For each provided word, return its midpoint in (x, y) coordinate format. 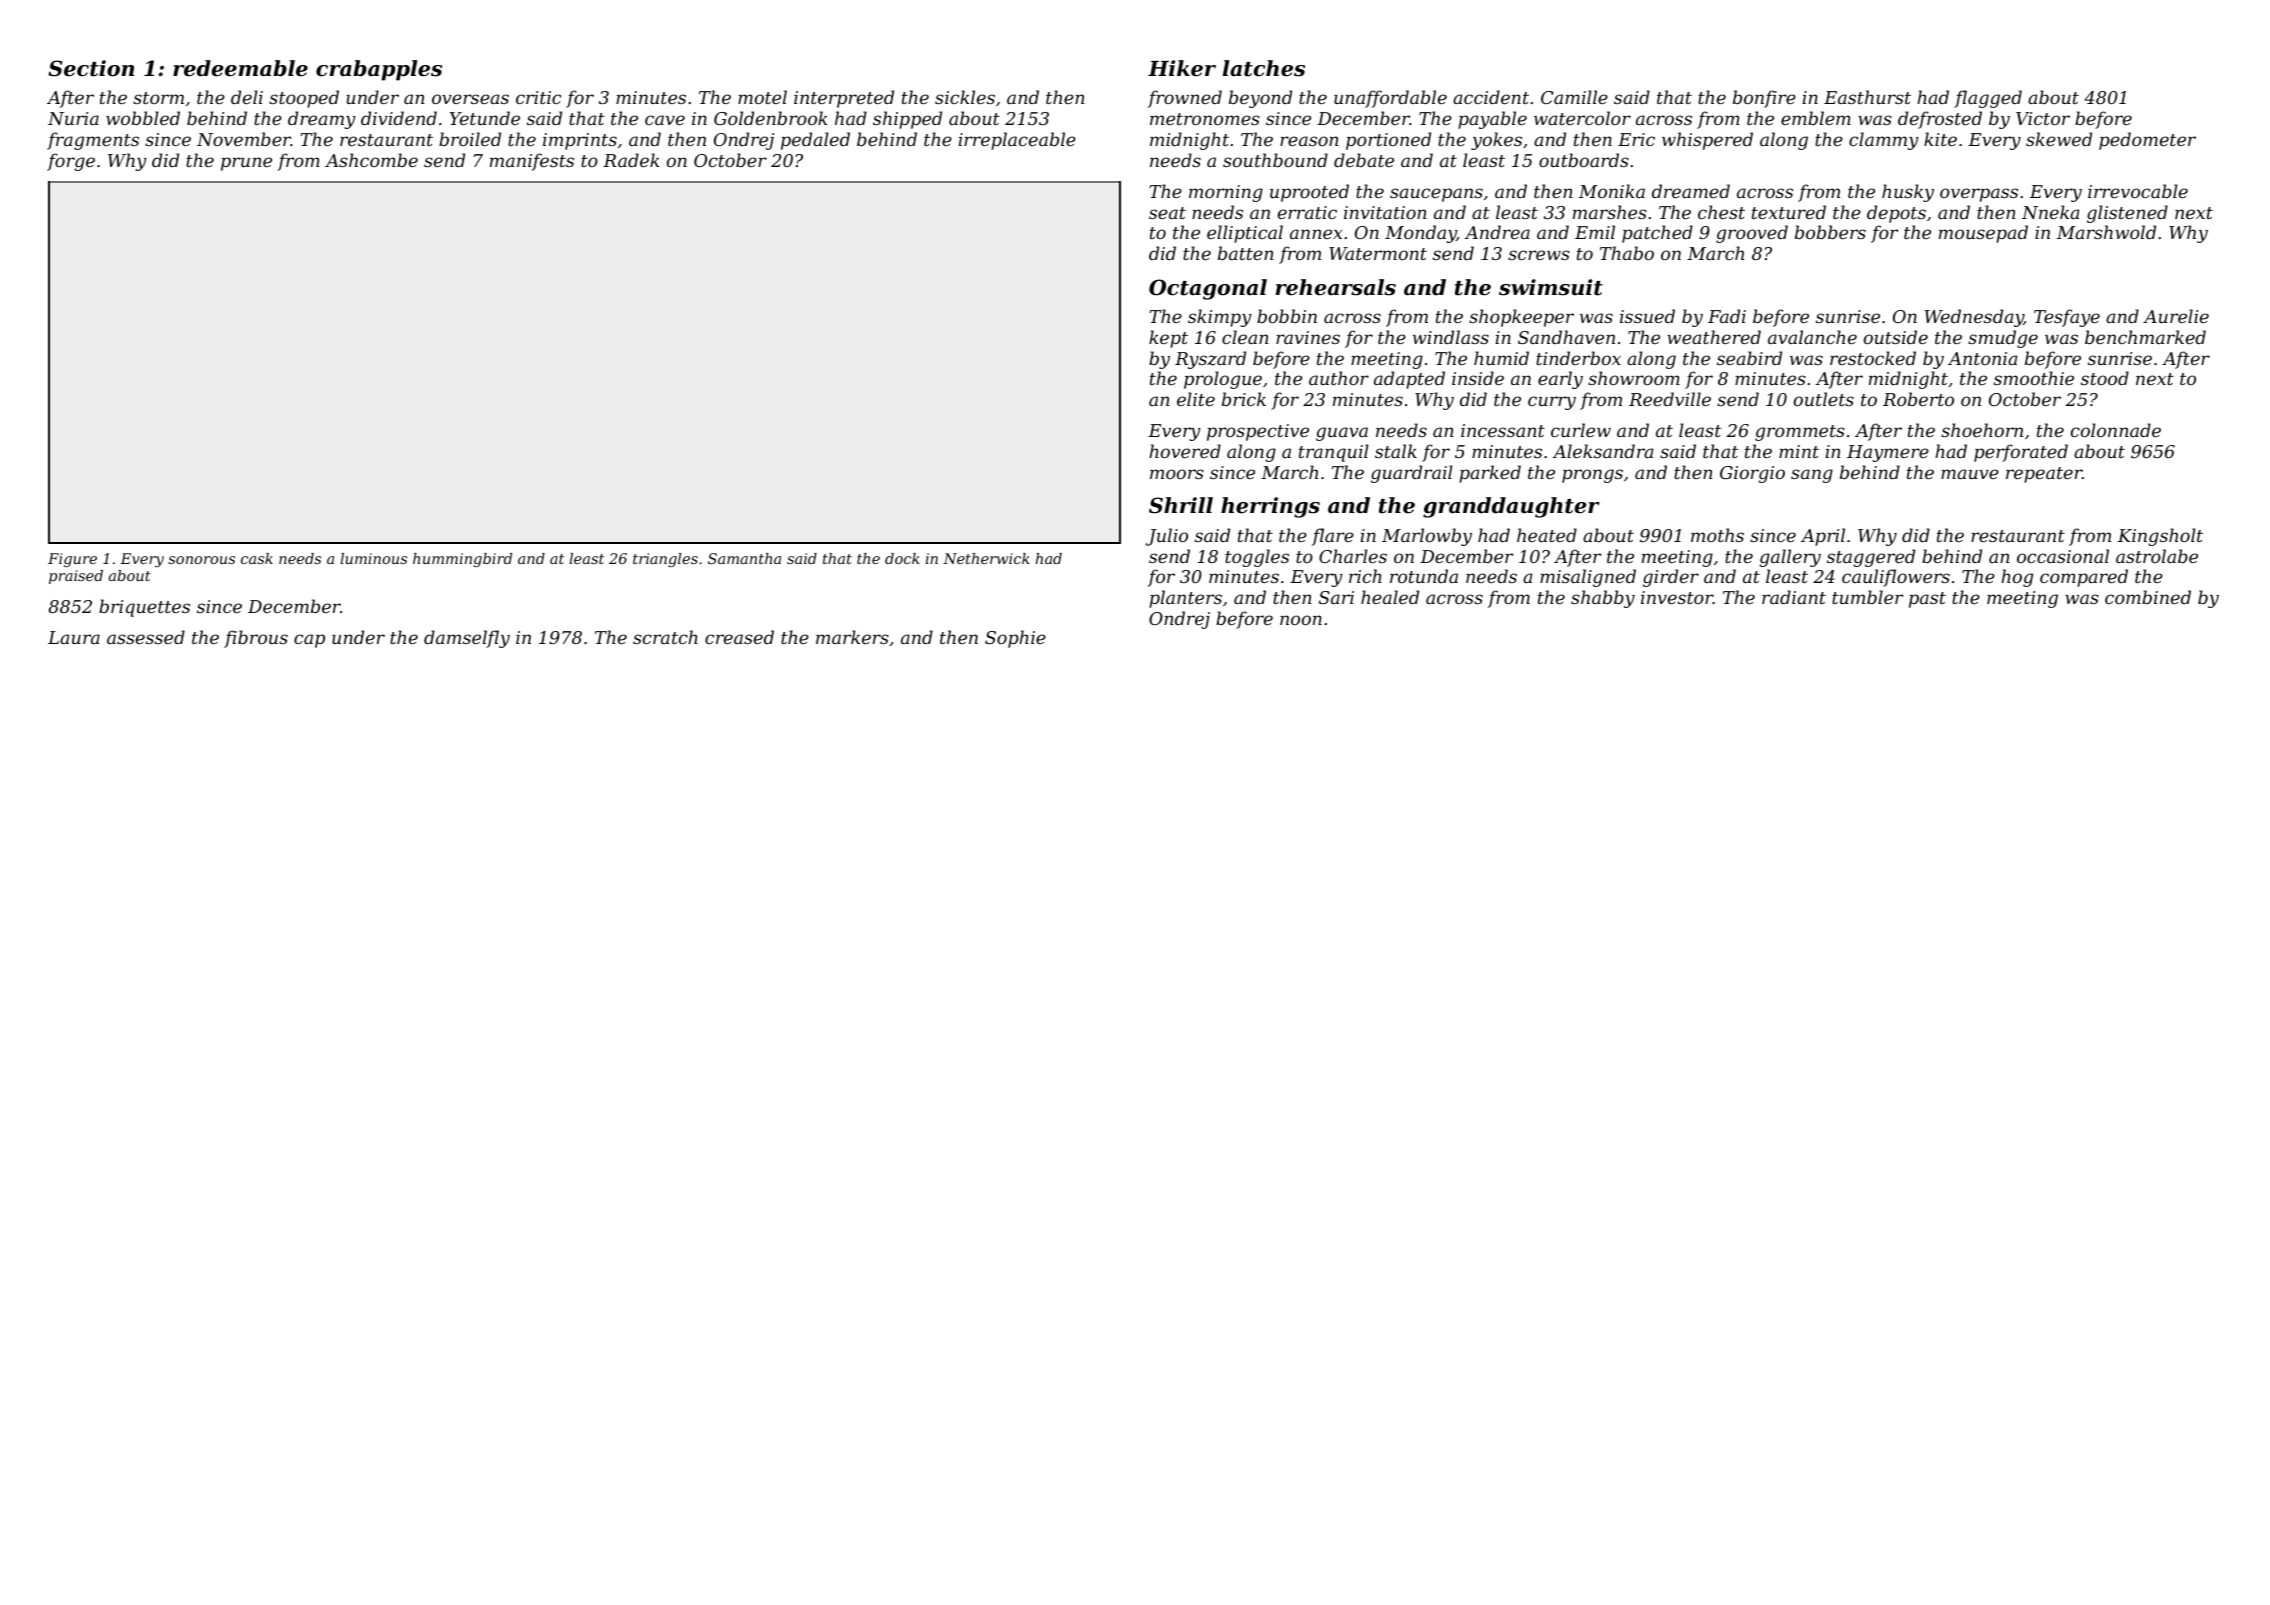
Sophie (1015, 639)
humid (1501, 358)
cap (309, 641)
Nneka (2050, 212)
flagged (1988, 99)
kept (1168, 339)
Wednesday (1974, 318)
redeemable (240, 68)
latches (1264, 68)
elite (1196, 399)
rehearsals (1336, 287)
